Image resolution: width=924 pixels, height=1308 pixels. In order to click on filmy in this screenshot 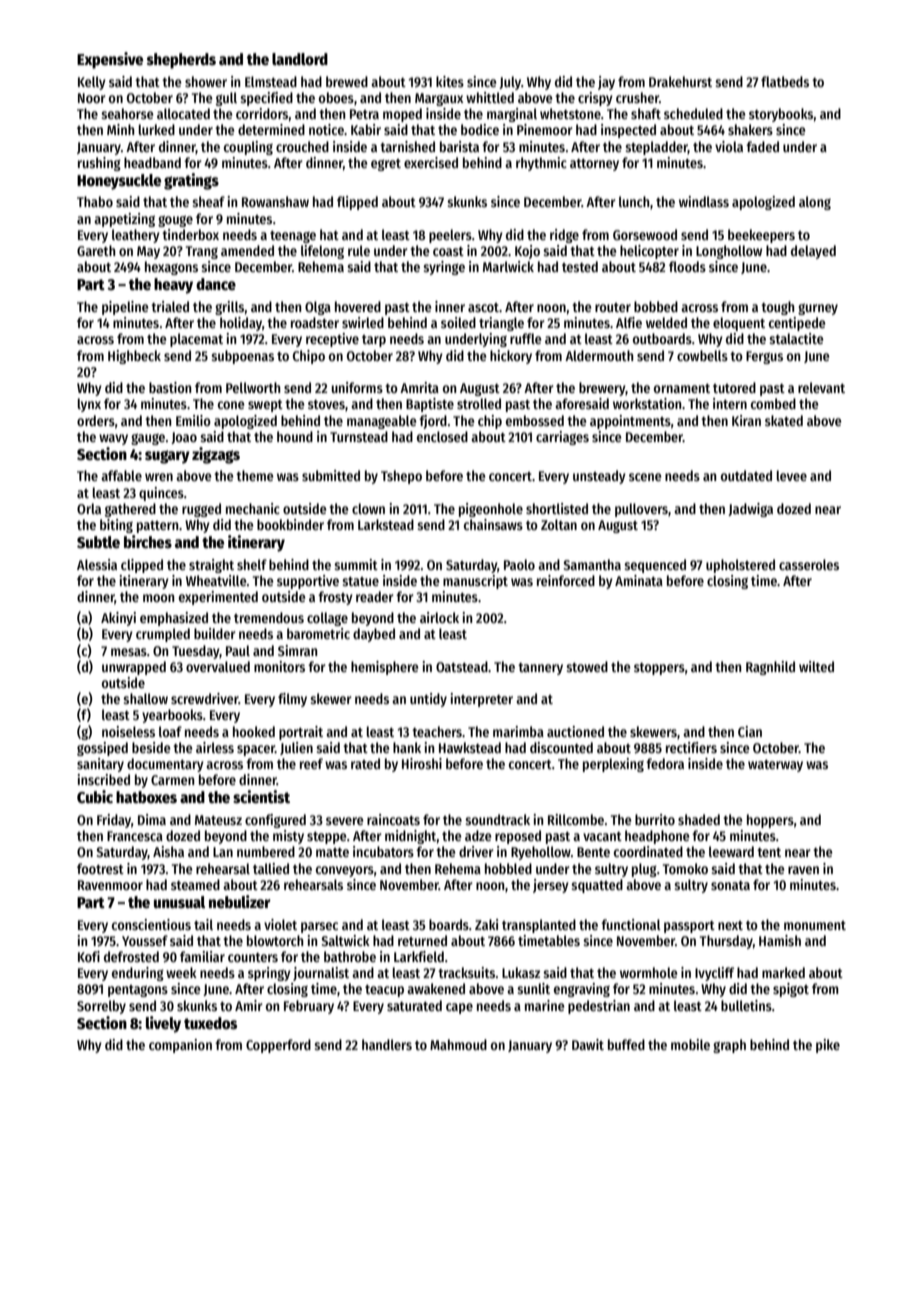, I will do `click(292, 700)`.
